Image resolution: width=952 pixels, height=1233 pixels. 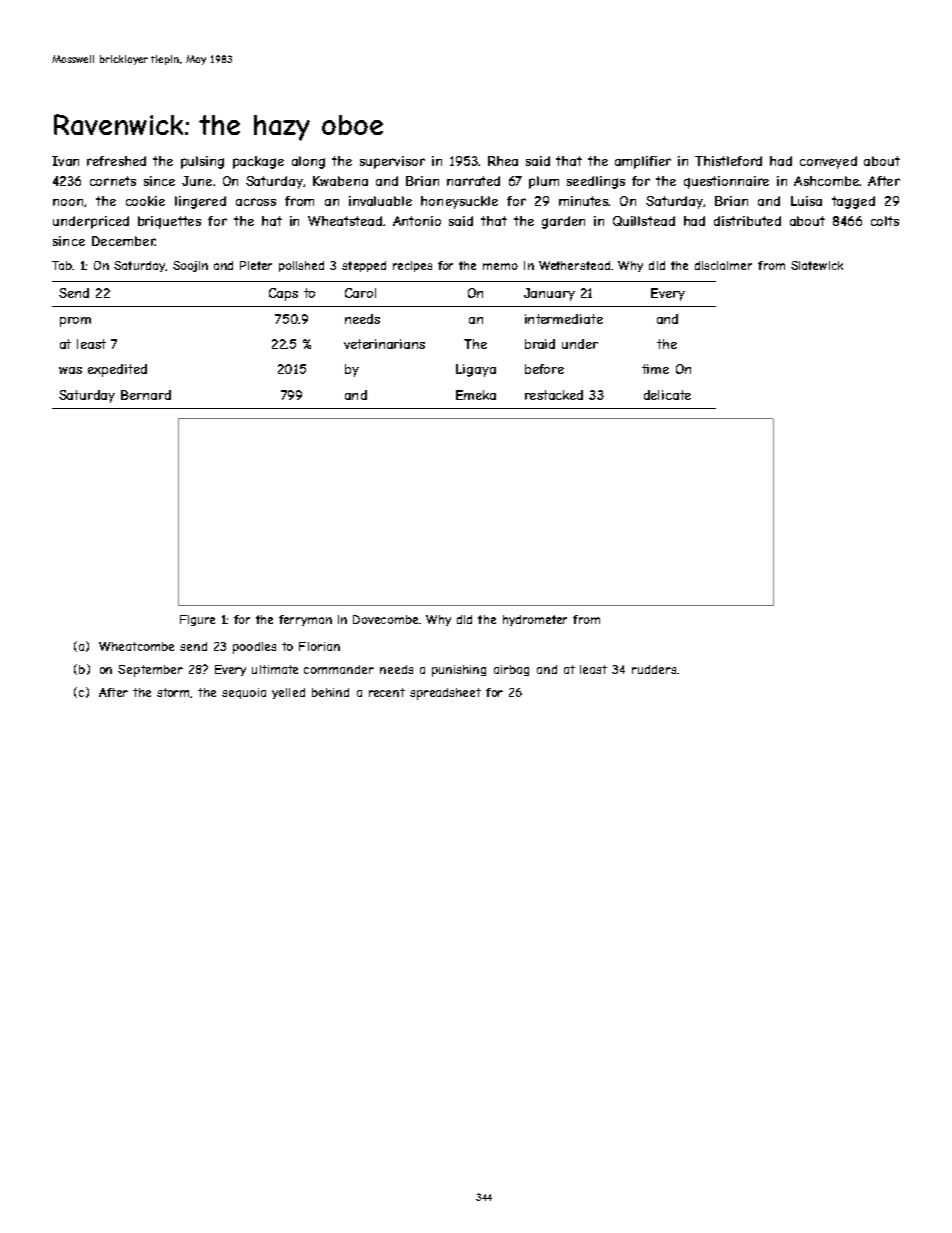 I want to click on Caps, so click(x=283, y=294).
